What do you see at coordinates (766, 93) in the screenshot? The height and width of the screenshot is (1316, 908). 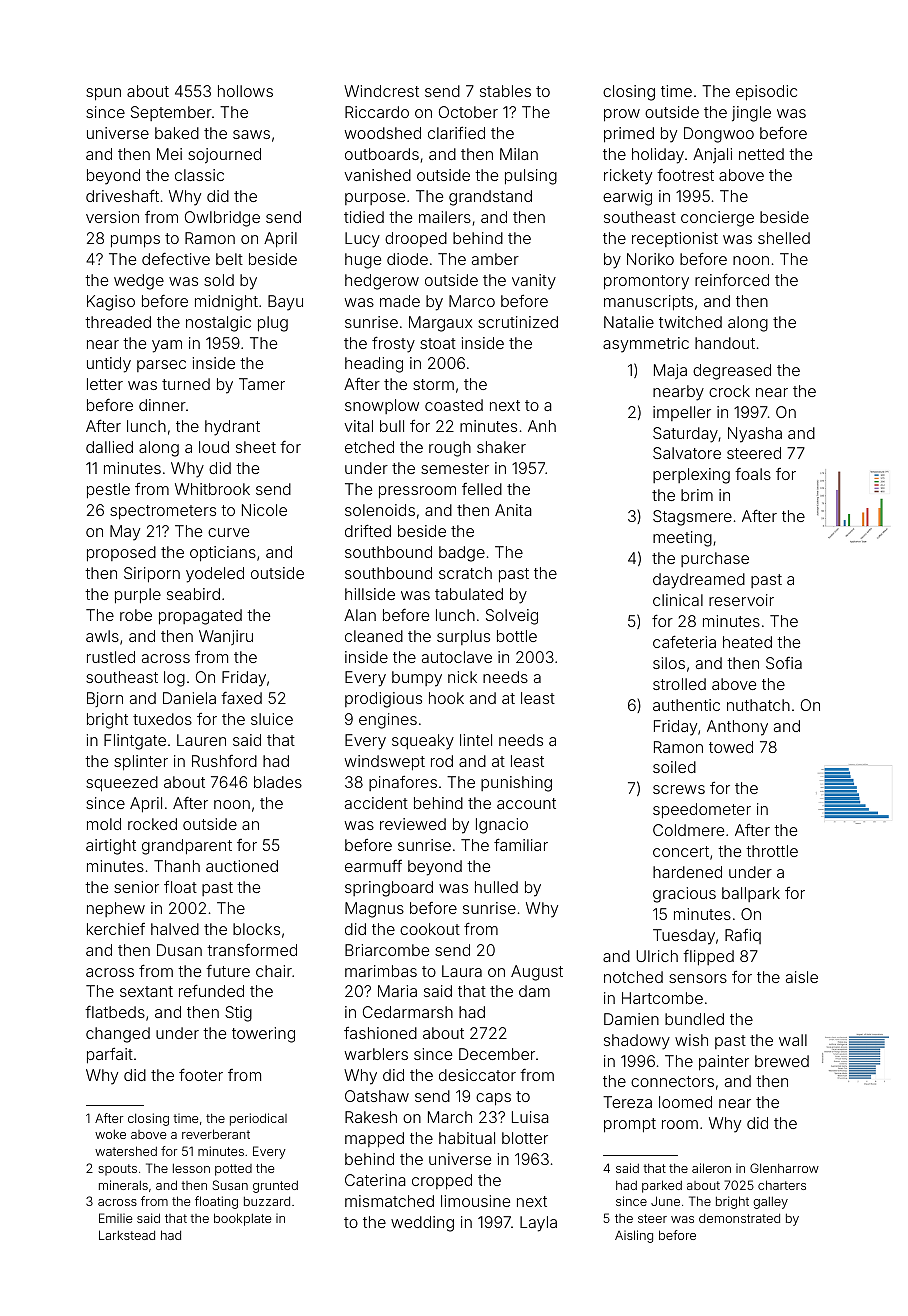 I see `episodic` at bounding box center [766, 93].
